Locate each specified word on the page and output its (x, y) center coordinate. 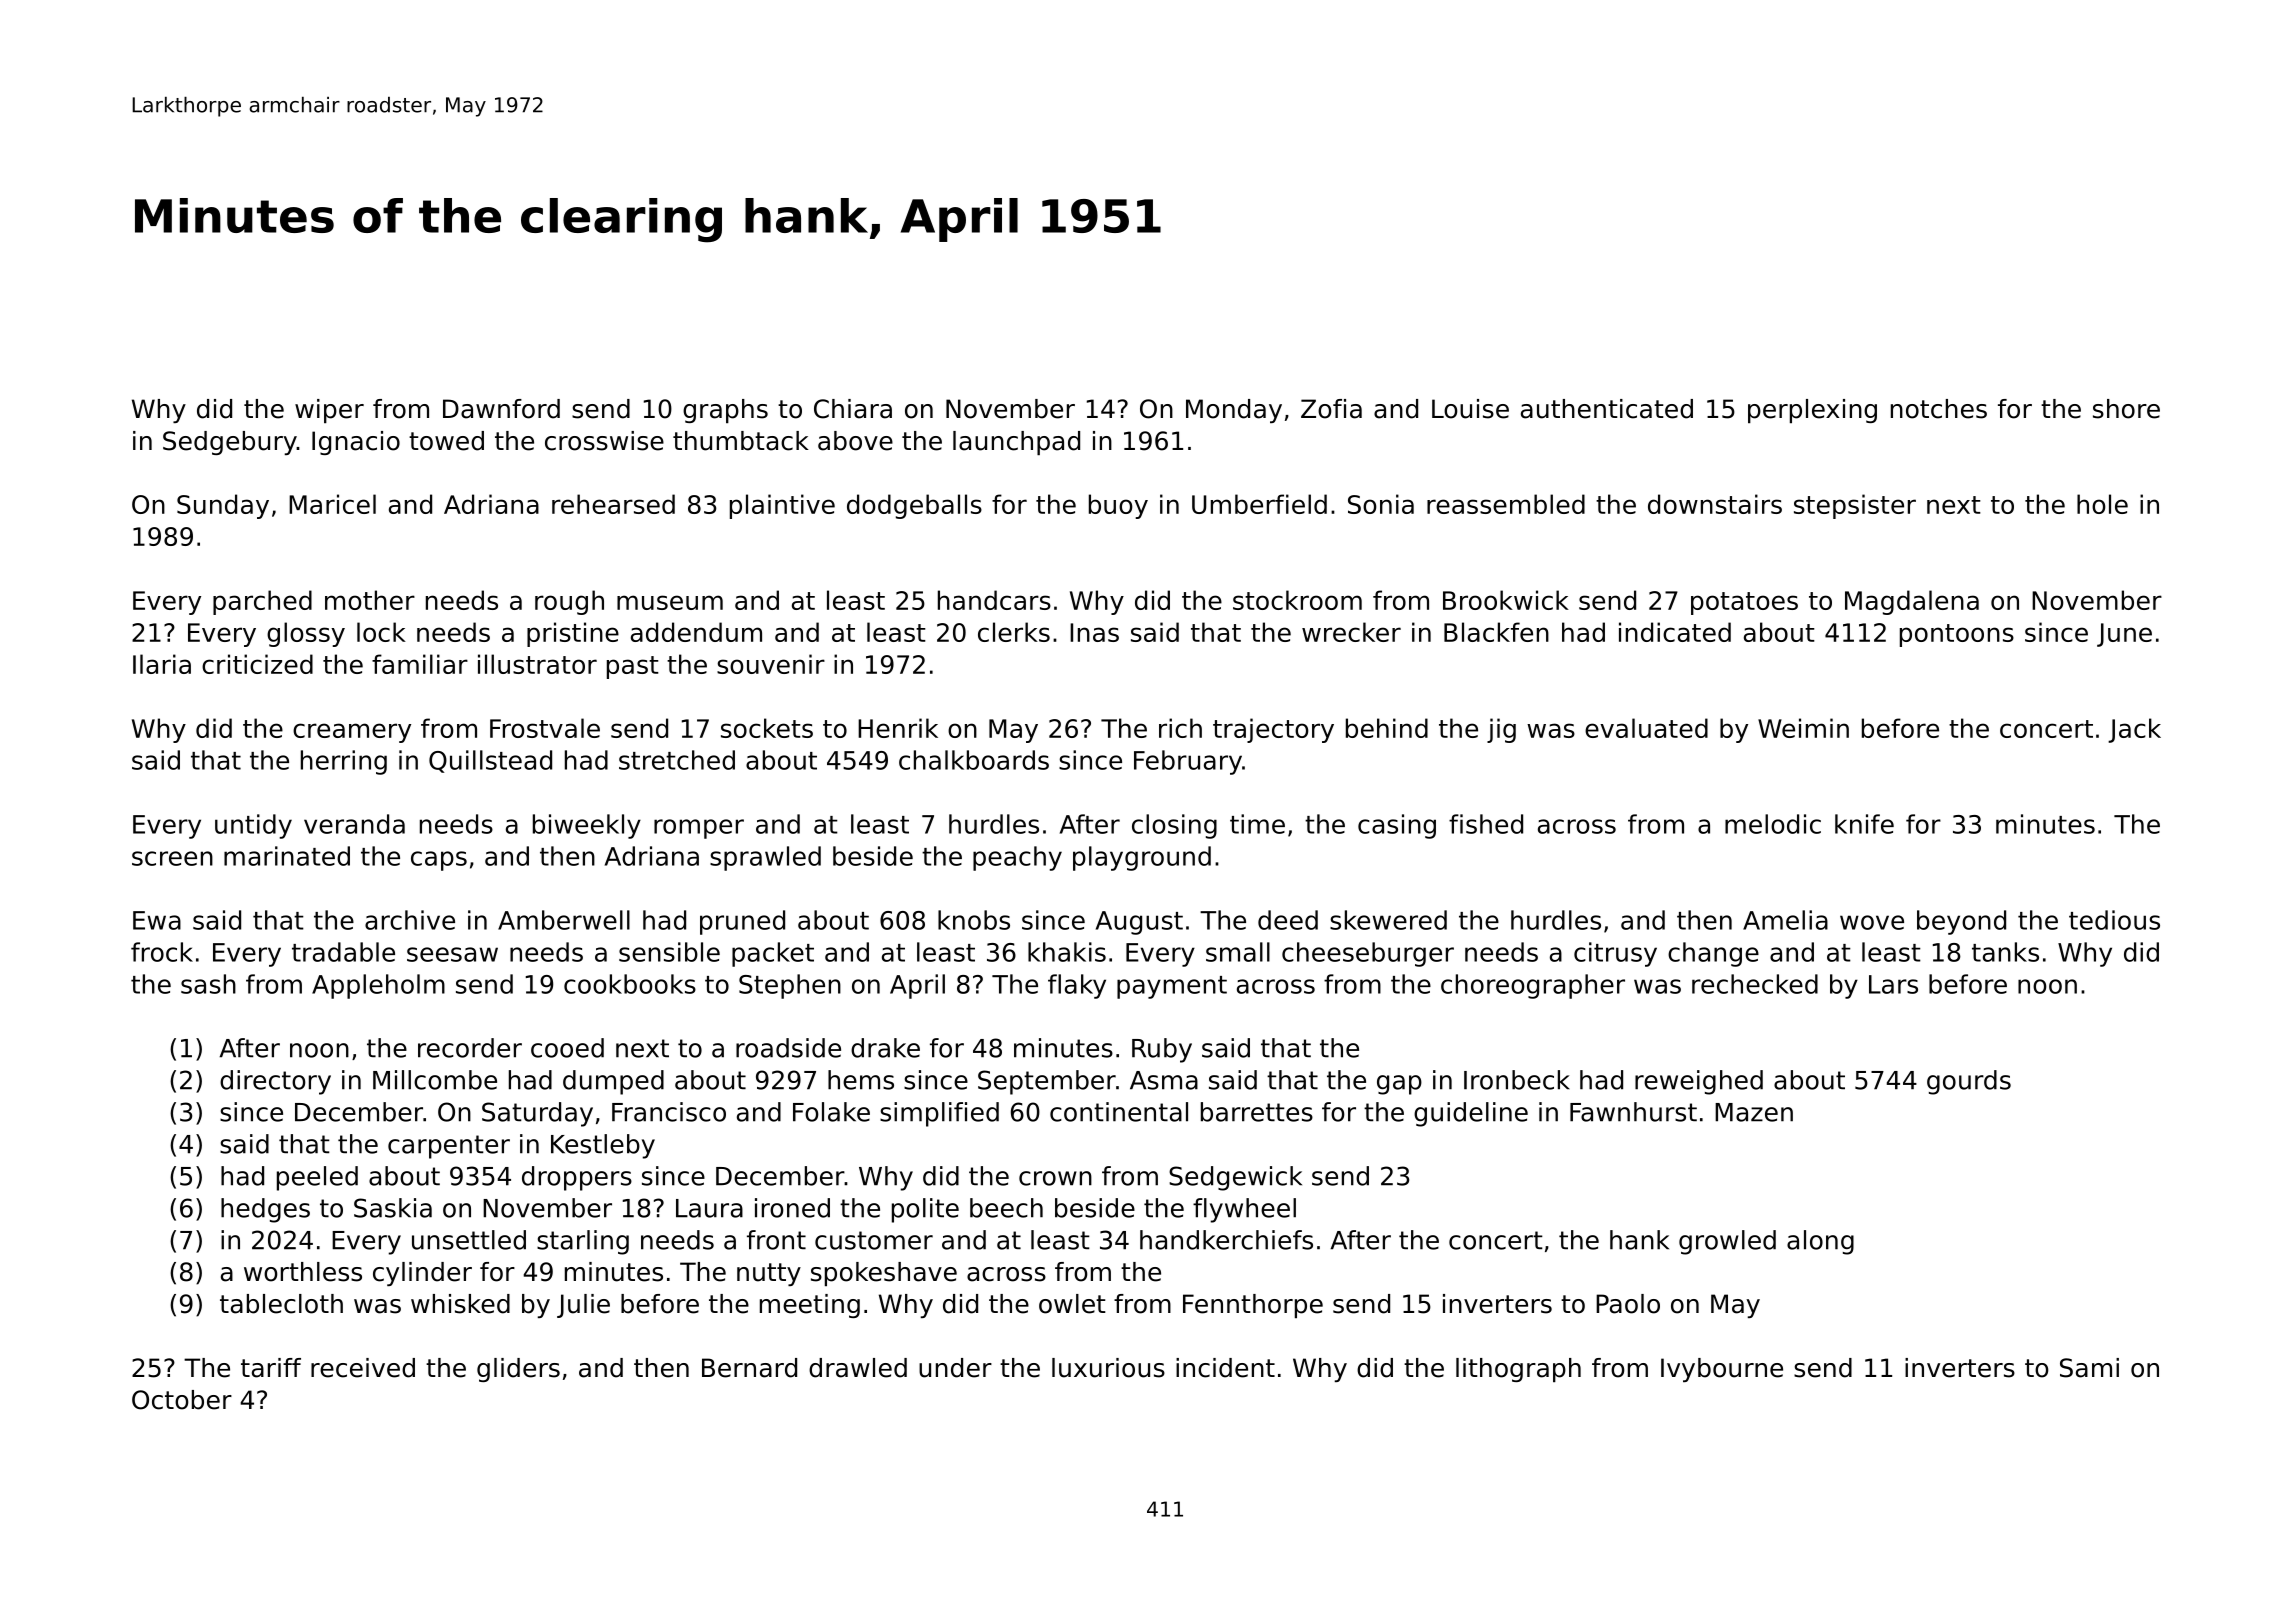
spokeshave (884, 1274)
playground (1142, 858)
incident (1225, 1368)
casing (1397, 826)
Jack (2134, 730)
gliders (518, 1370)
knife (1864, 824)
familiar (420, 664)
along (1820, 1242)
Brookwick (1506, 600)
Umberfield (1259, 504)
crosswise (604, 441)
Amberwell (564, 920)
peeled (317, 1178)
